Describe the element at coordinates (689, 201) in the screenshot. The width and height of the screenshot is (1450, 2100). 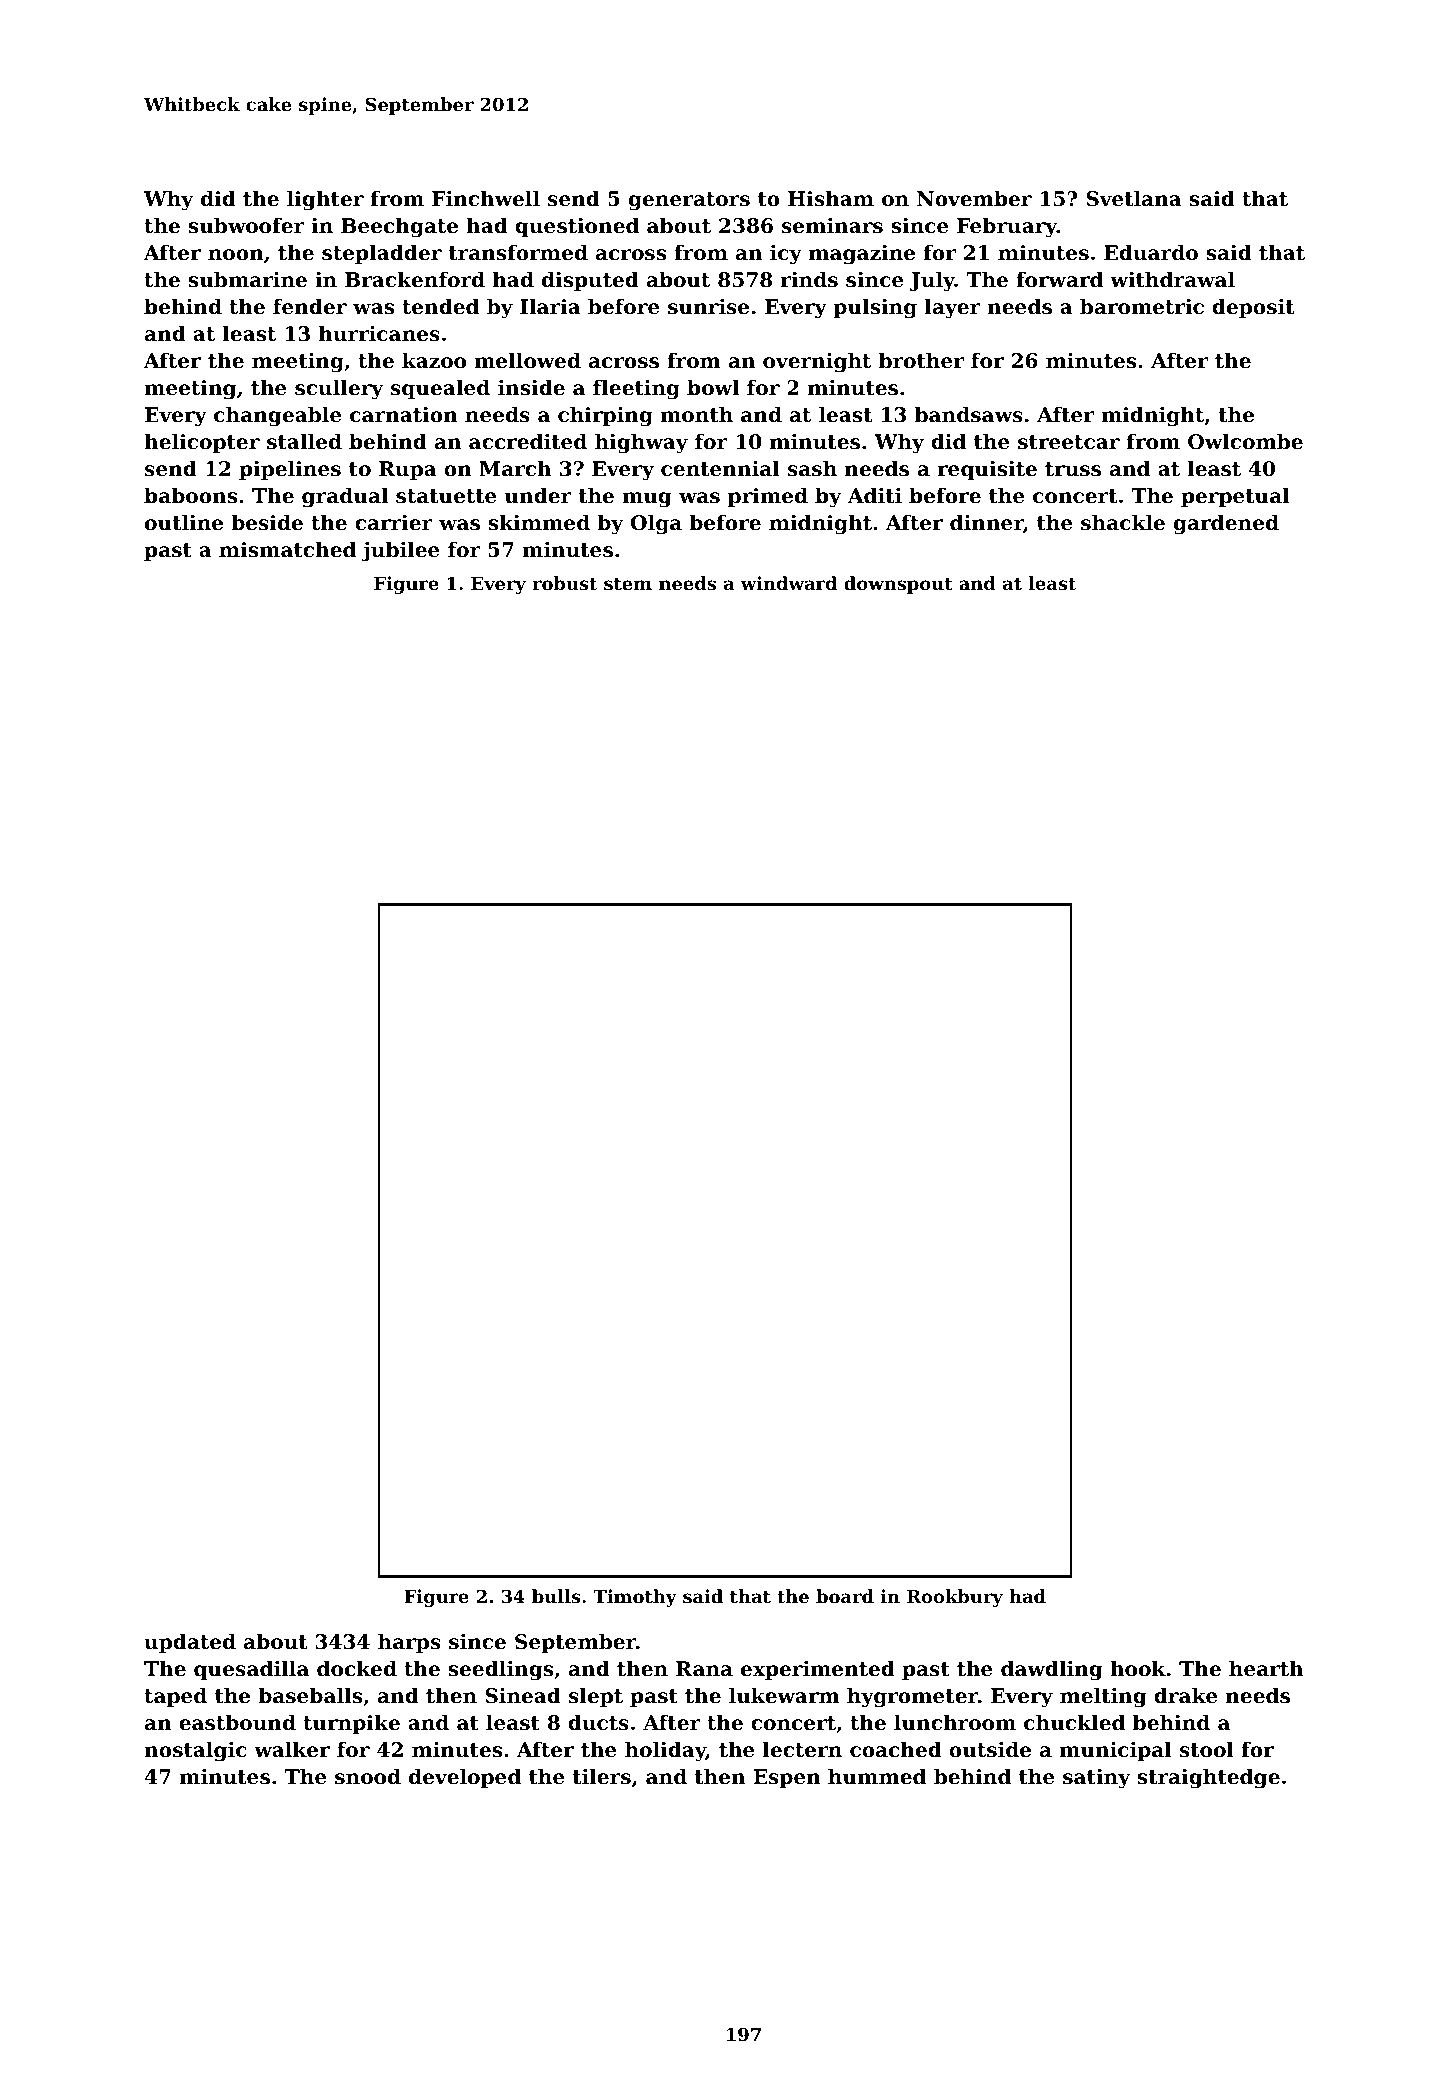
I see `generators` at that location.
